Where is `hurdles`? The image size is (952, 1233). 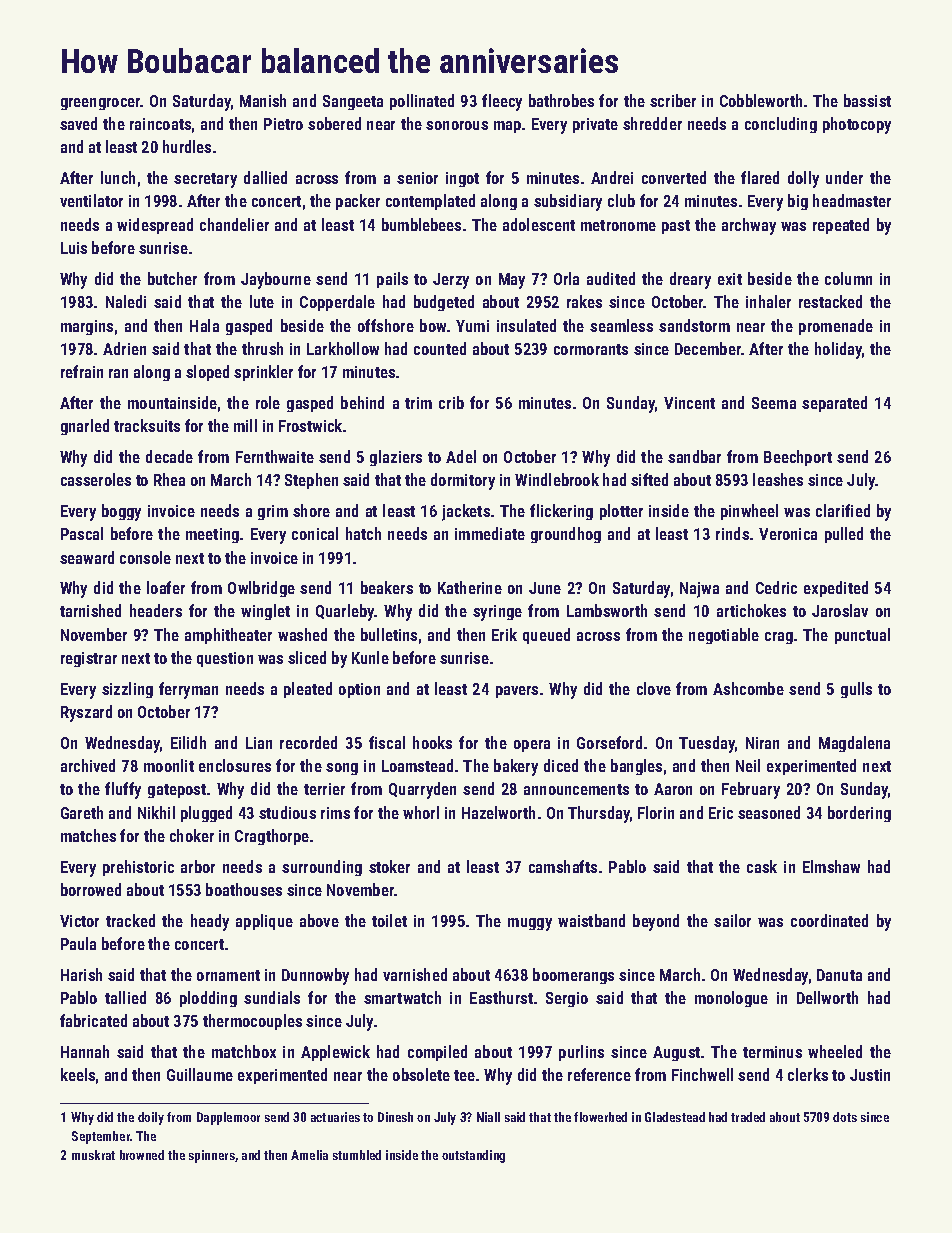 hurdles is located at coordinates (187, 146).
